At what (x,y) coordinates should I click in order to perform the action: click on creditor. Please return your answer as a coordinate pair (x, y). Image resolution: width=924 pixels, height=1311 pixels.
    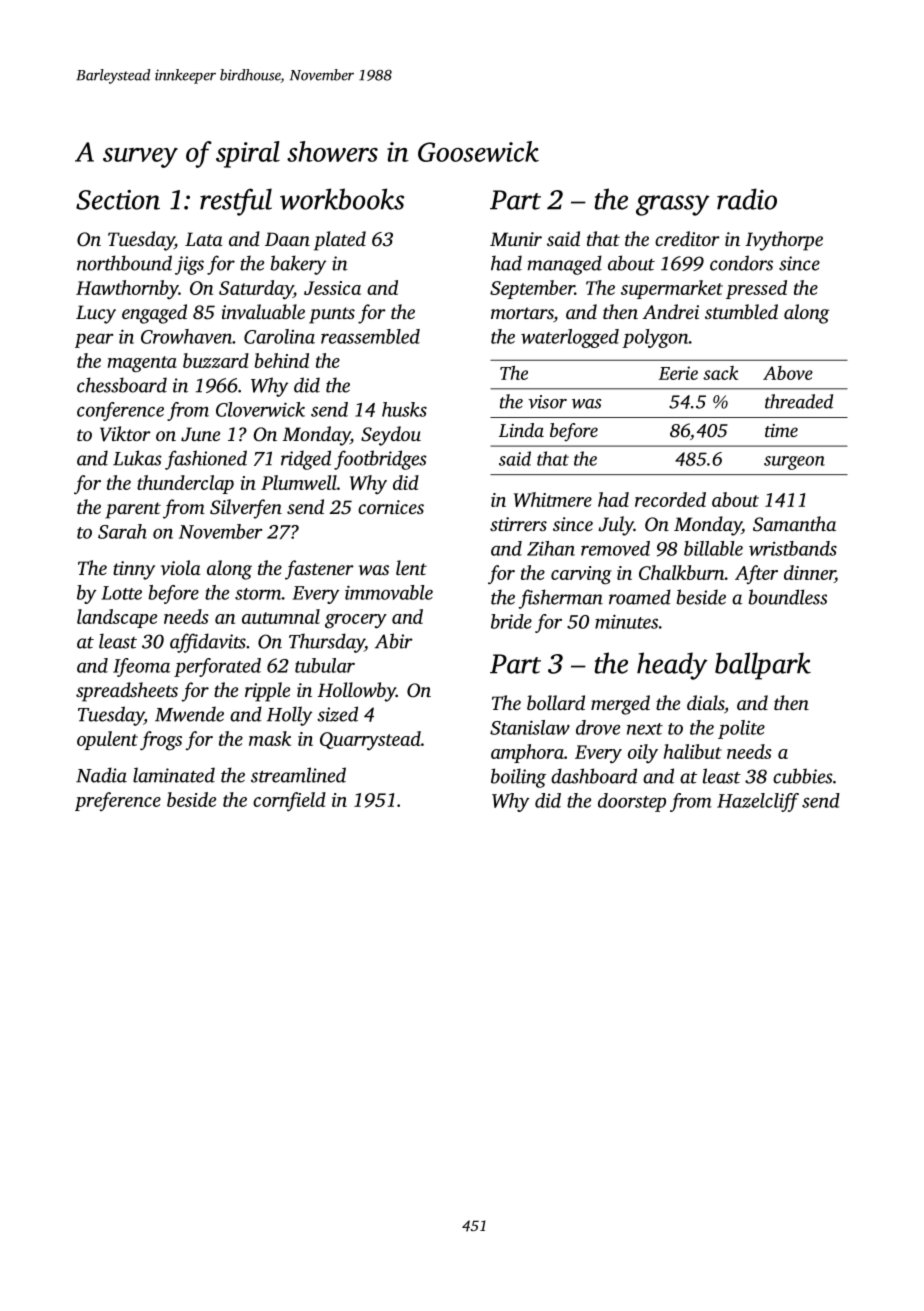
    Looking at the image, I should click on (687, 238).
